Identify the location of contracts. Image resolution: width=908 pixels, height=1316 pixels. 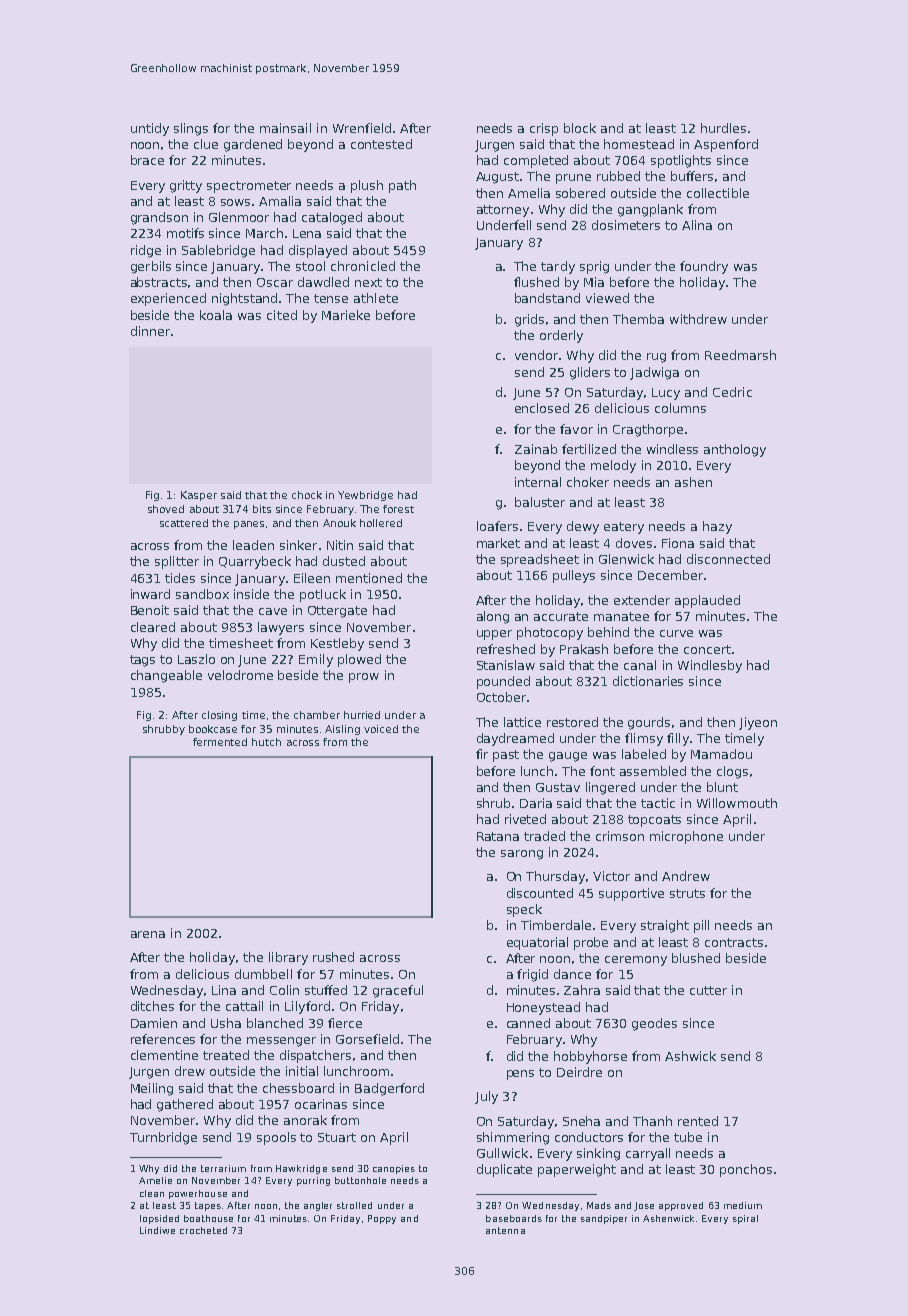
(734, 942).
